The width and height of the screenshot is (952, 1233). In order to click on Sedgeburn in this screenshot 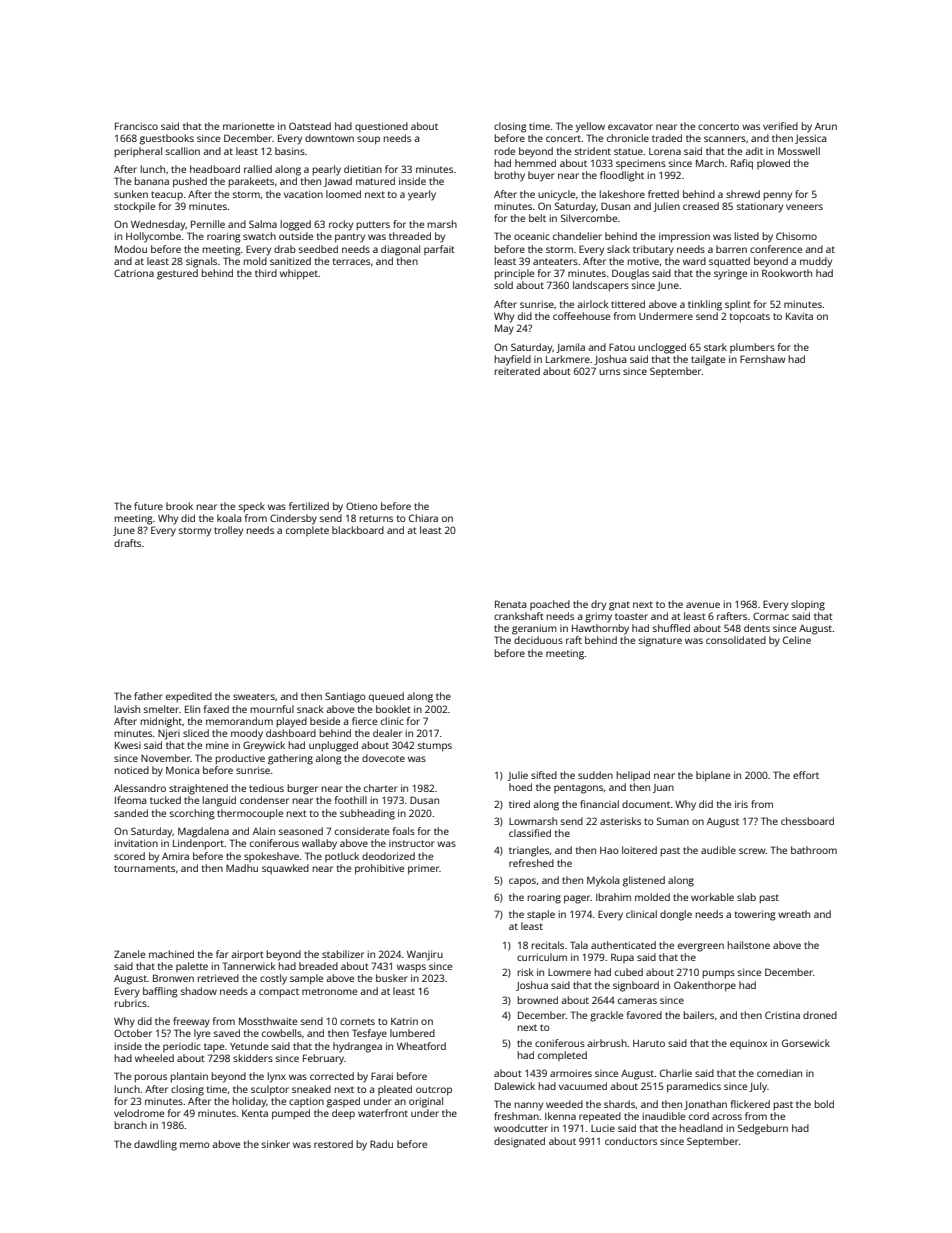, I will do `click(763, 1129)`.
